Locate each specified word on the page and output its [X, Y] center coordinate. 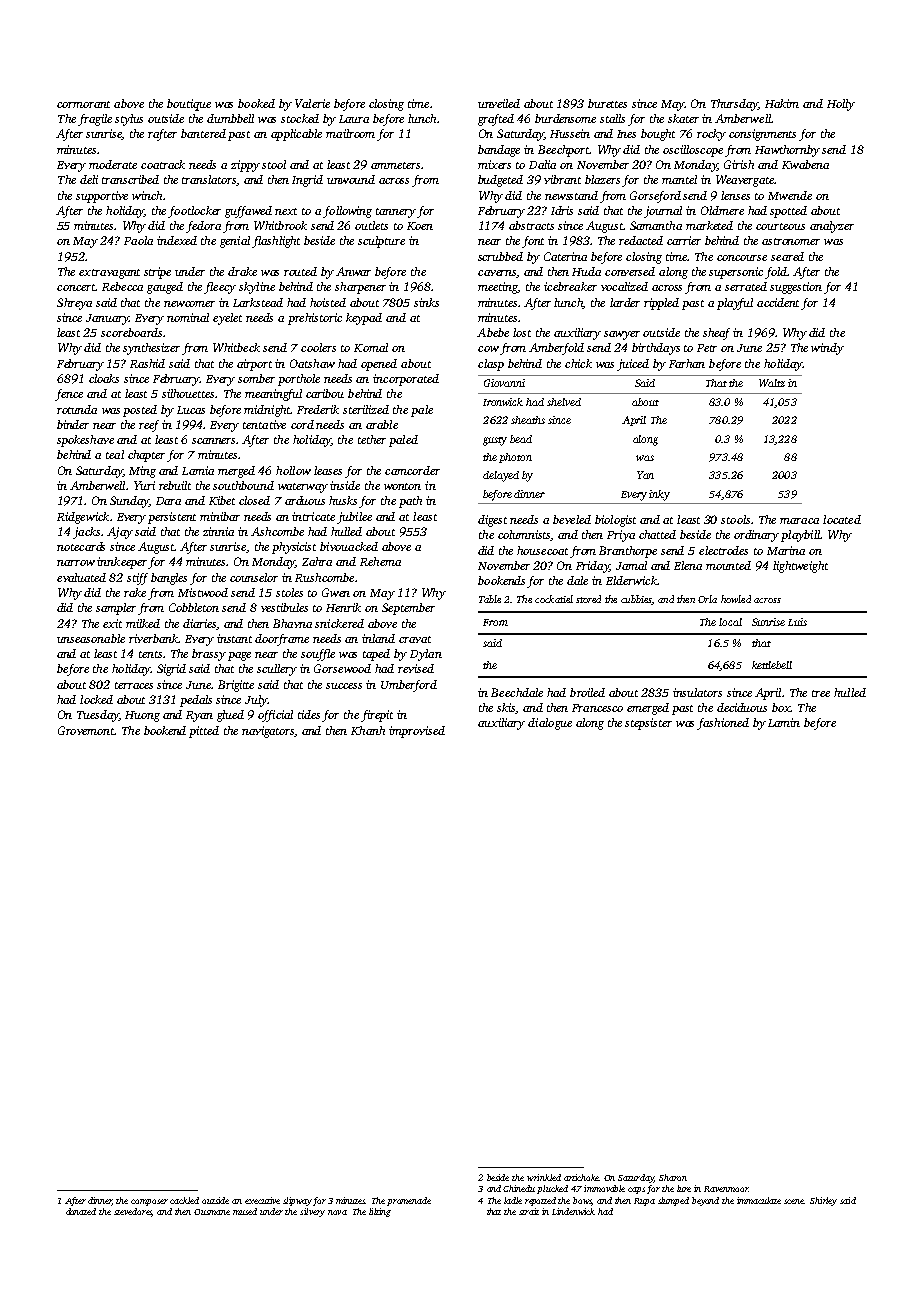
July [256, 701]
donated [81, 1211]
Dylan [426, 655]
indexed [177, 240]
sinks [426, 302]
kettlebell [772, 665]
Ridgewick [83, 518]
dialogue [550, 724]
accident [778, 302]
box [781, 707]
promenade [409, 1201]
